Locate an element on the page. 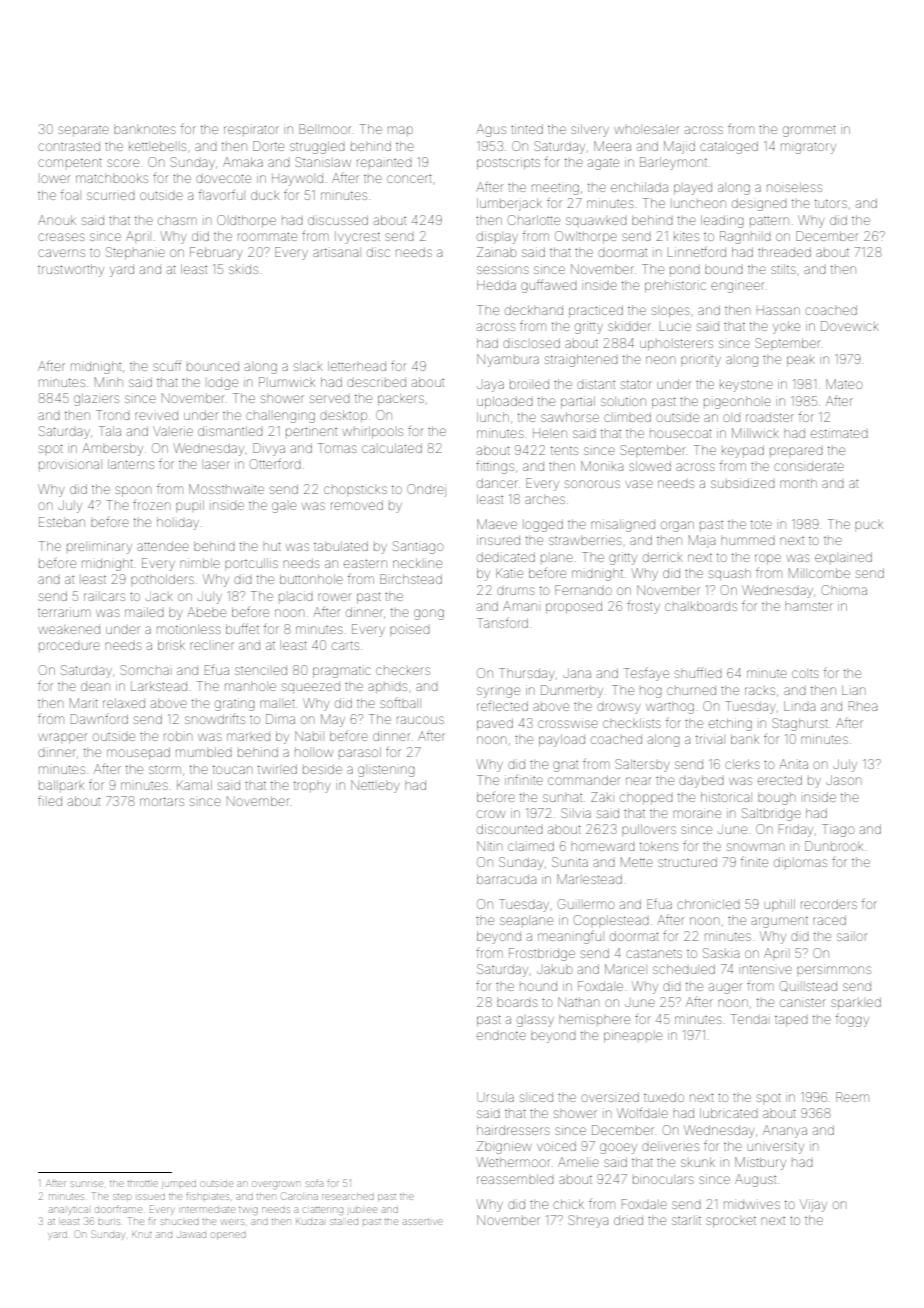  frosty is located at coordinates (643, 608).
